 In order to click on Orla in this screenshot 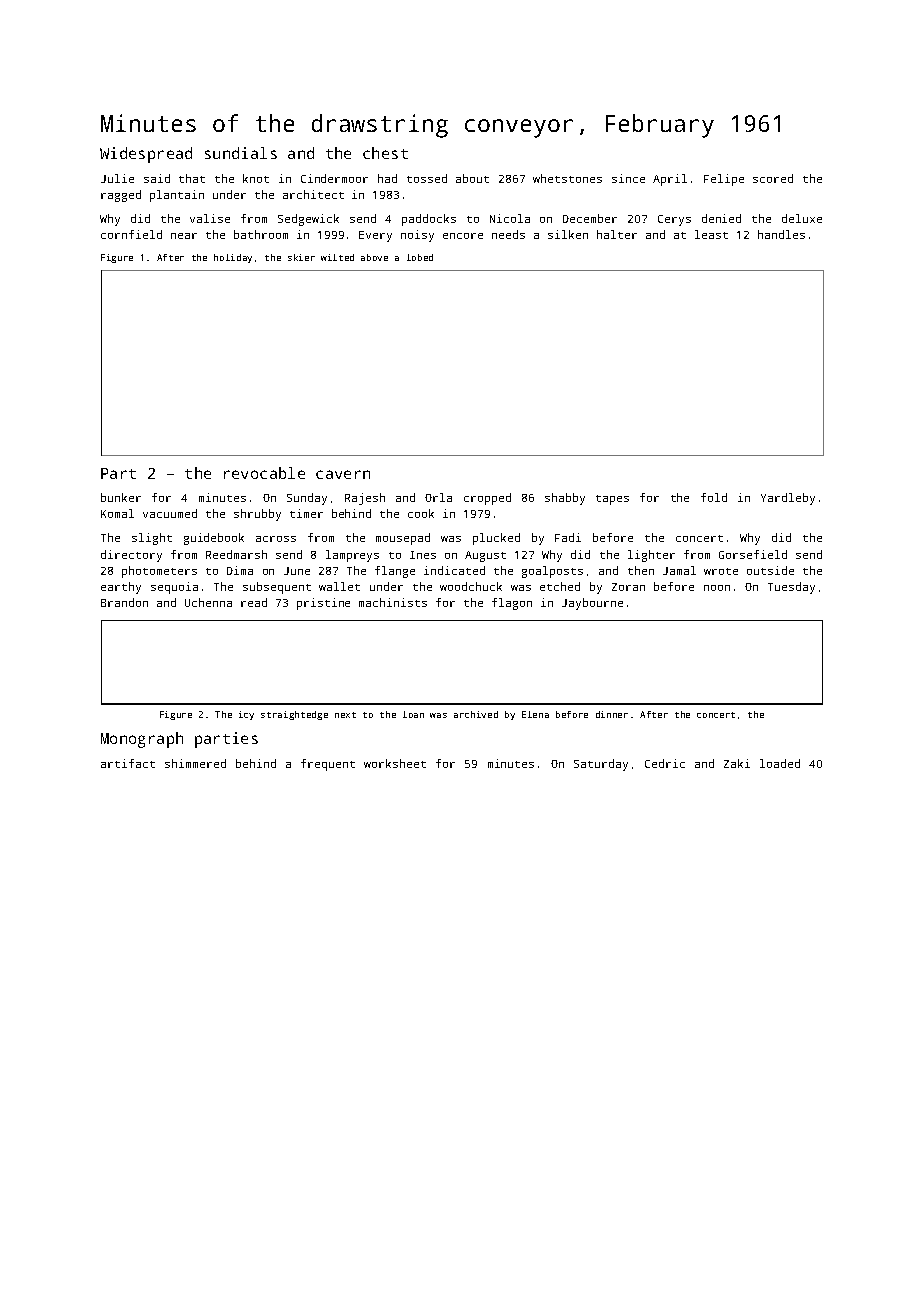, I will do `click(438, 497)`.
